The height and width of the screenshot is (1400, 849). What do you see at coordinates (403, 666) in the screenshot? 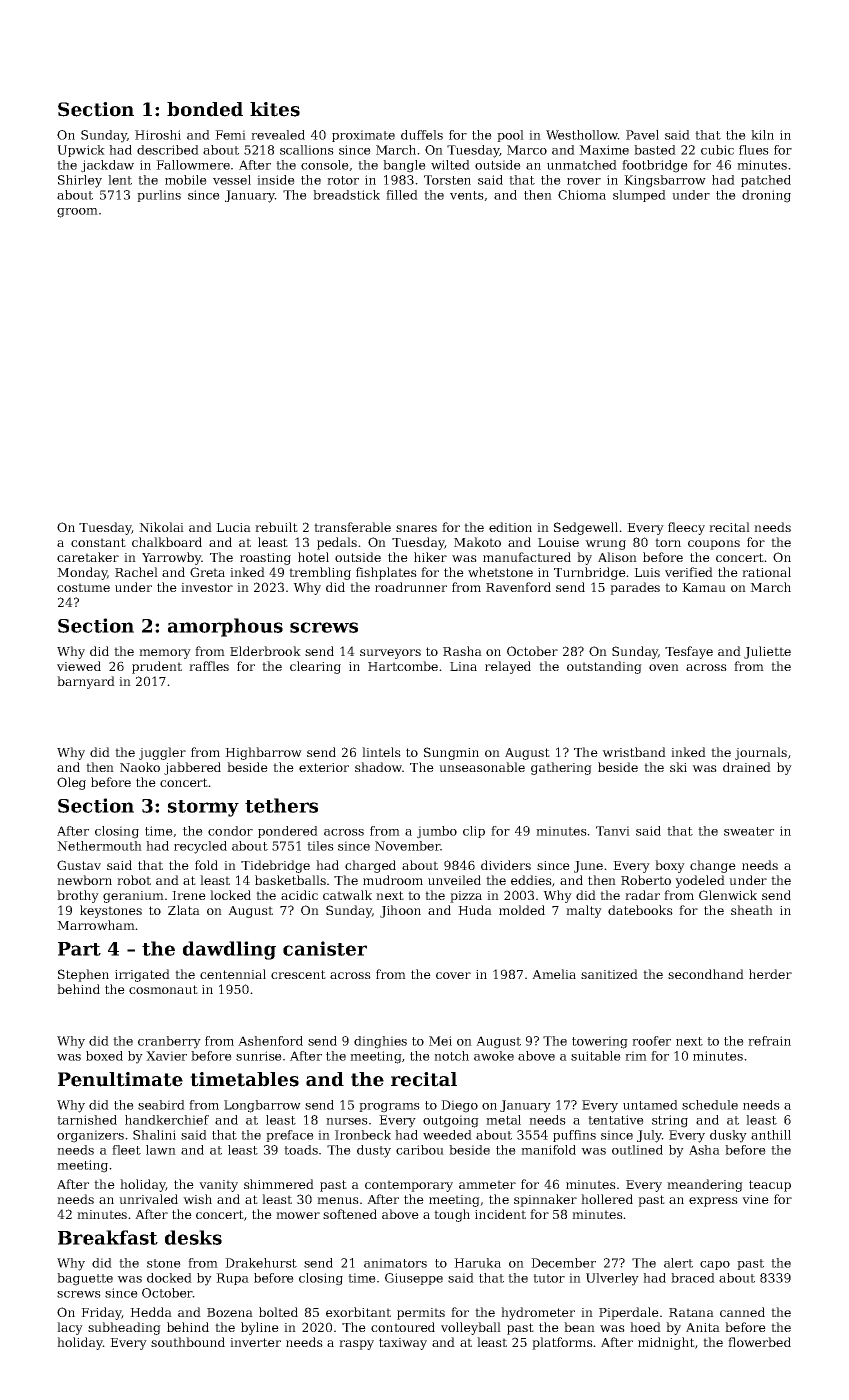
I see `Hartcombe` at bounding box center [403, 666].
